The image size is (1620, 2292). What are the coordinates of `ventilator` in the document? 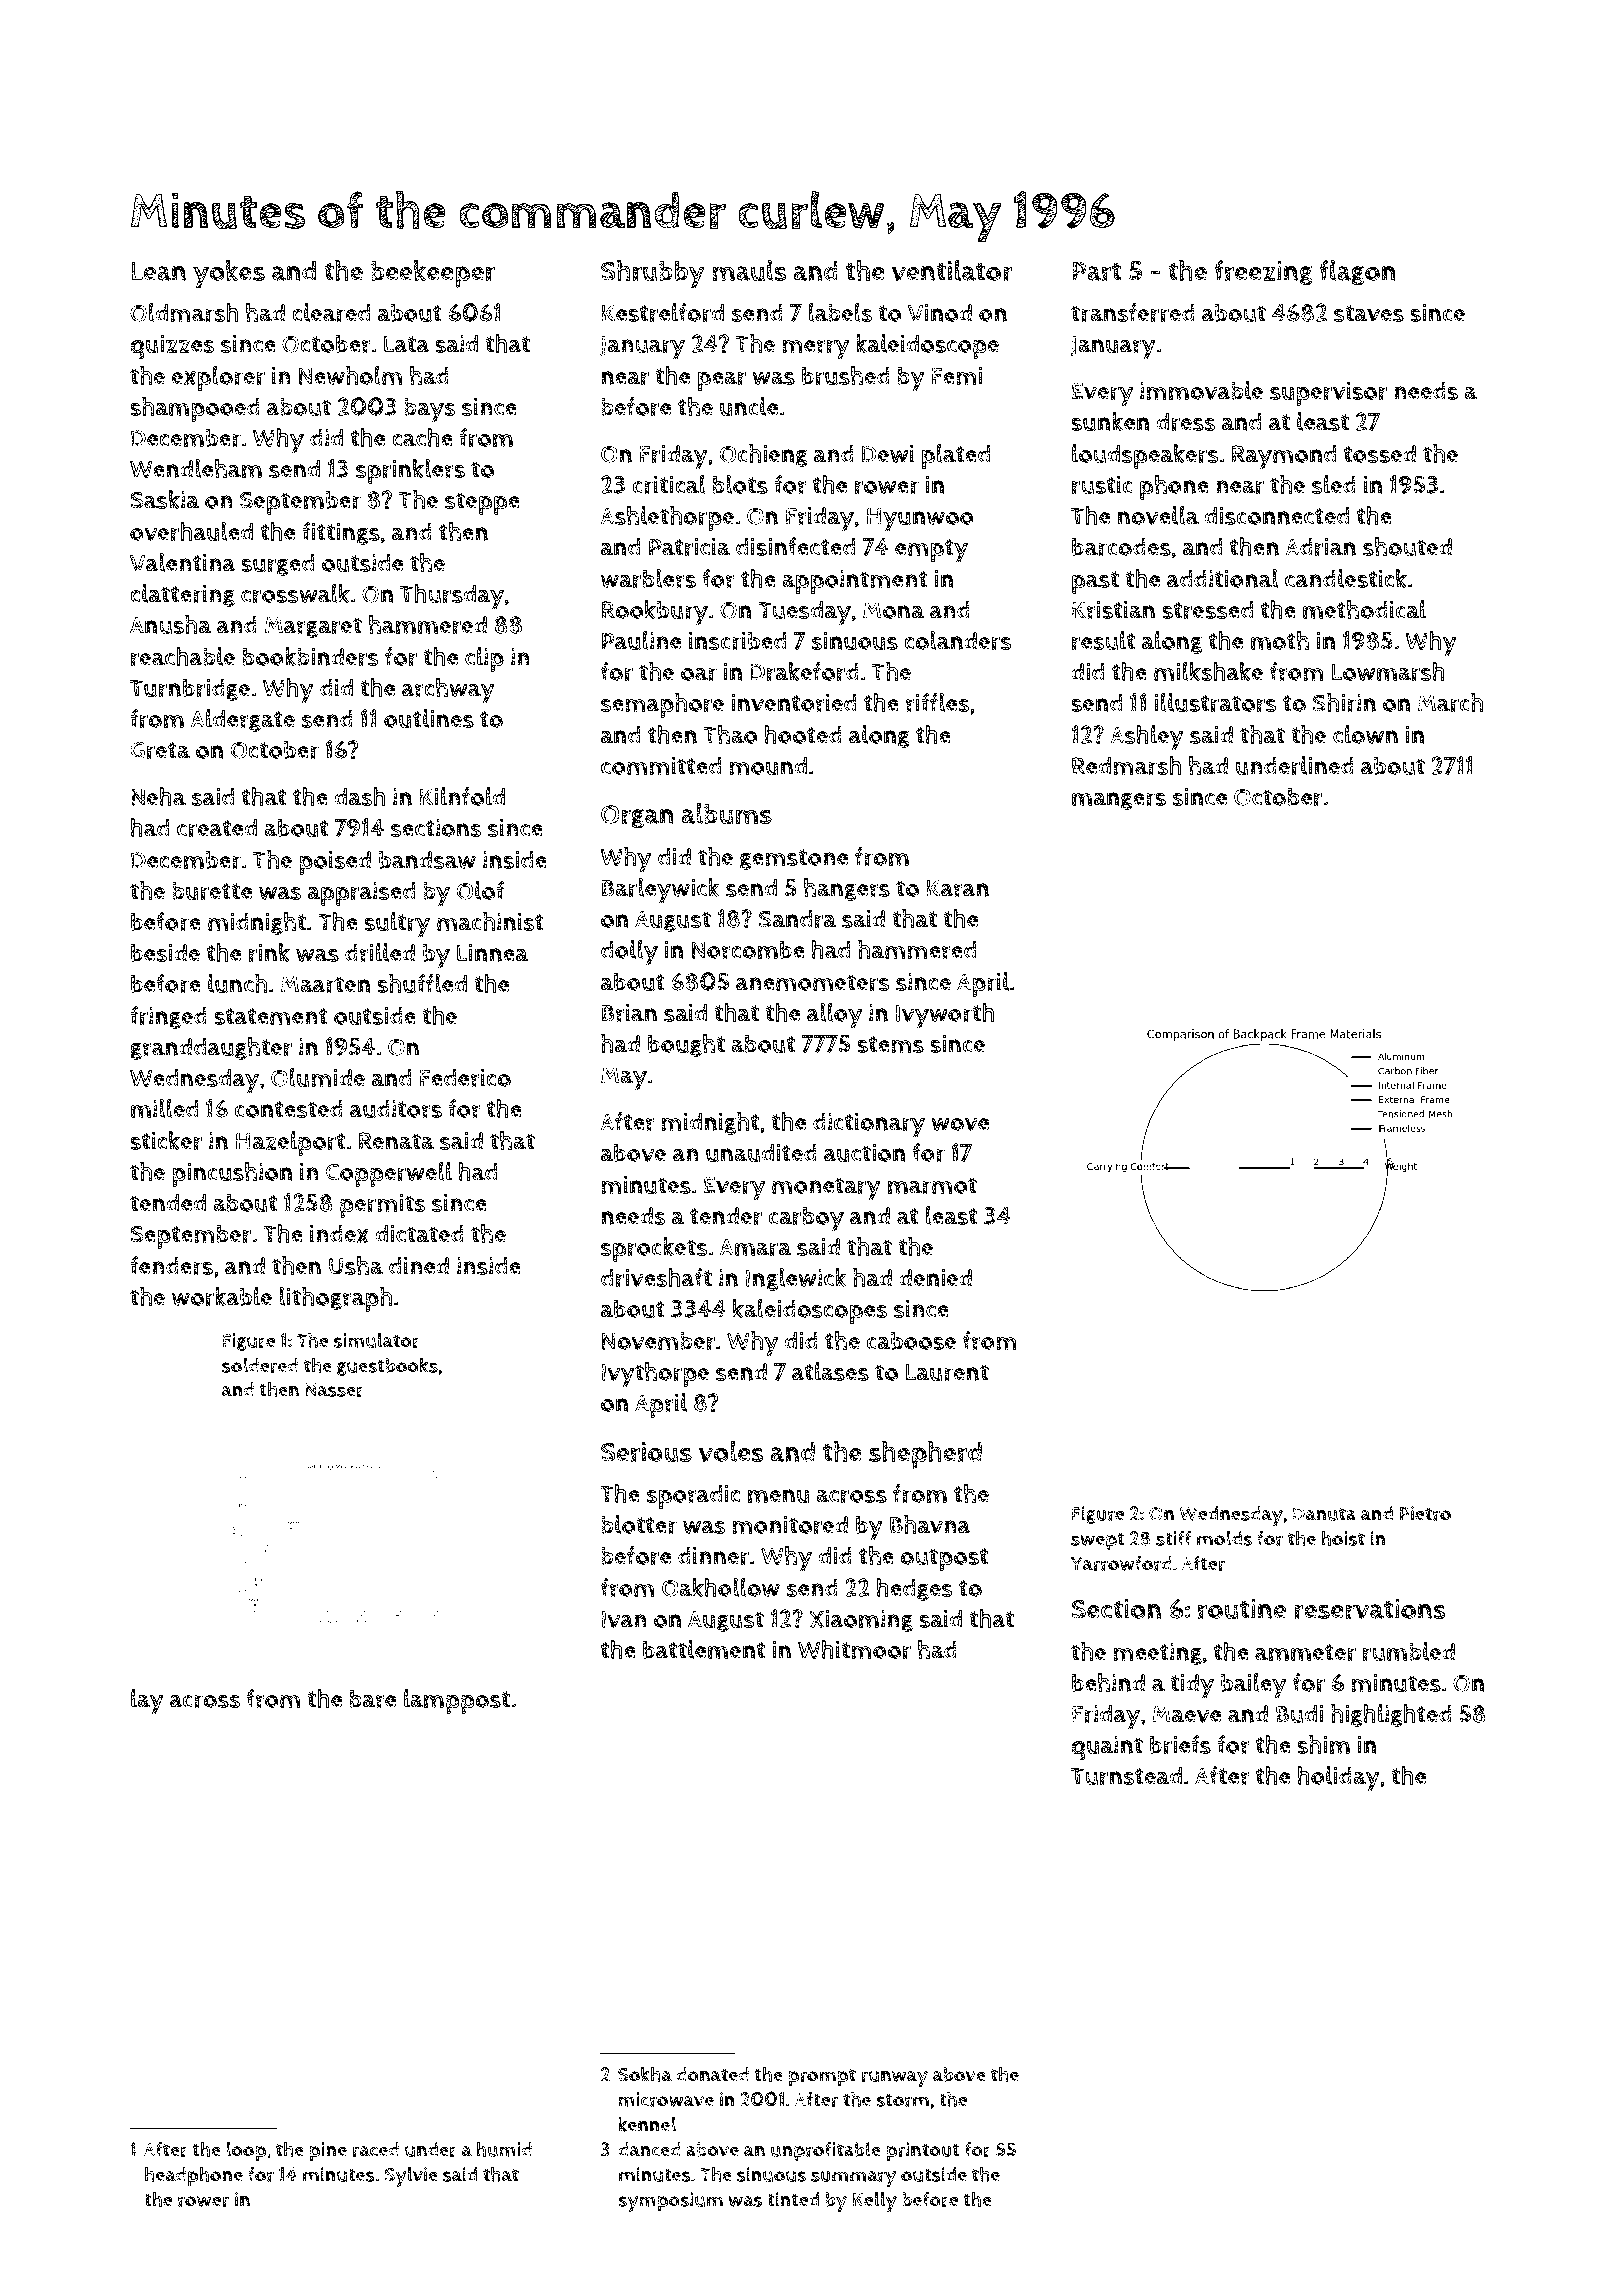 It's located at (952, 271).
